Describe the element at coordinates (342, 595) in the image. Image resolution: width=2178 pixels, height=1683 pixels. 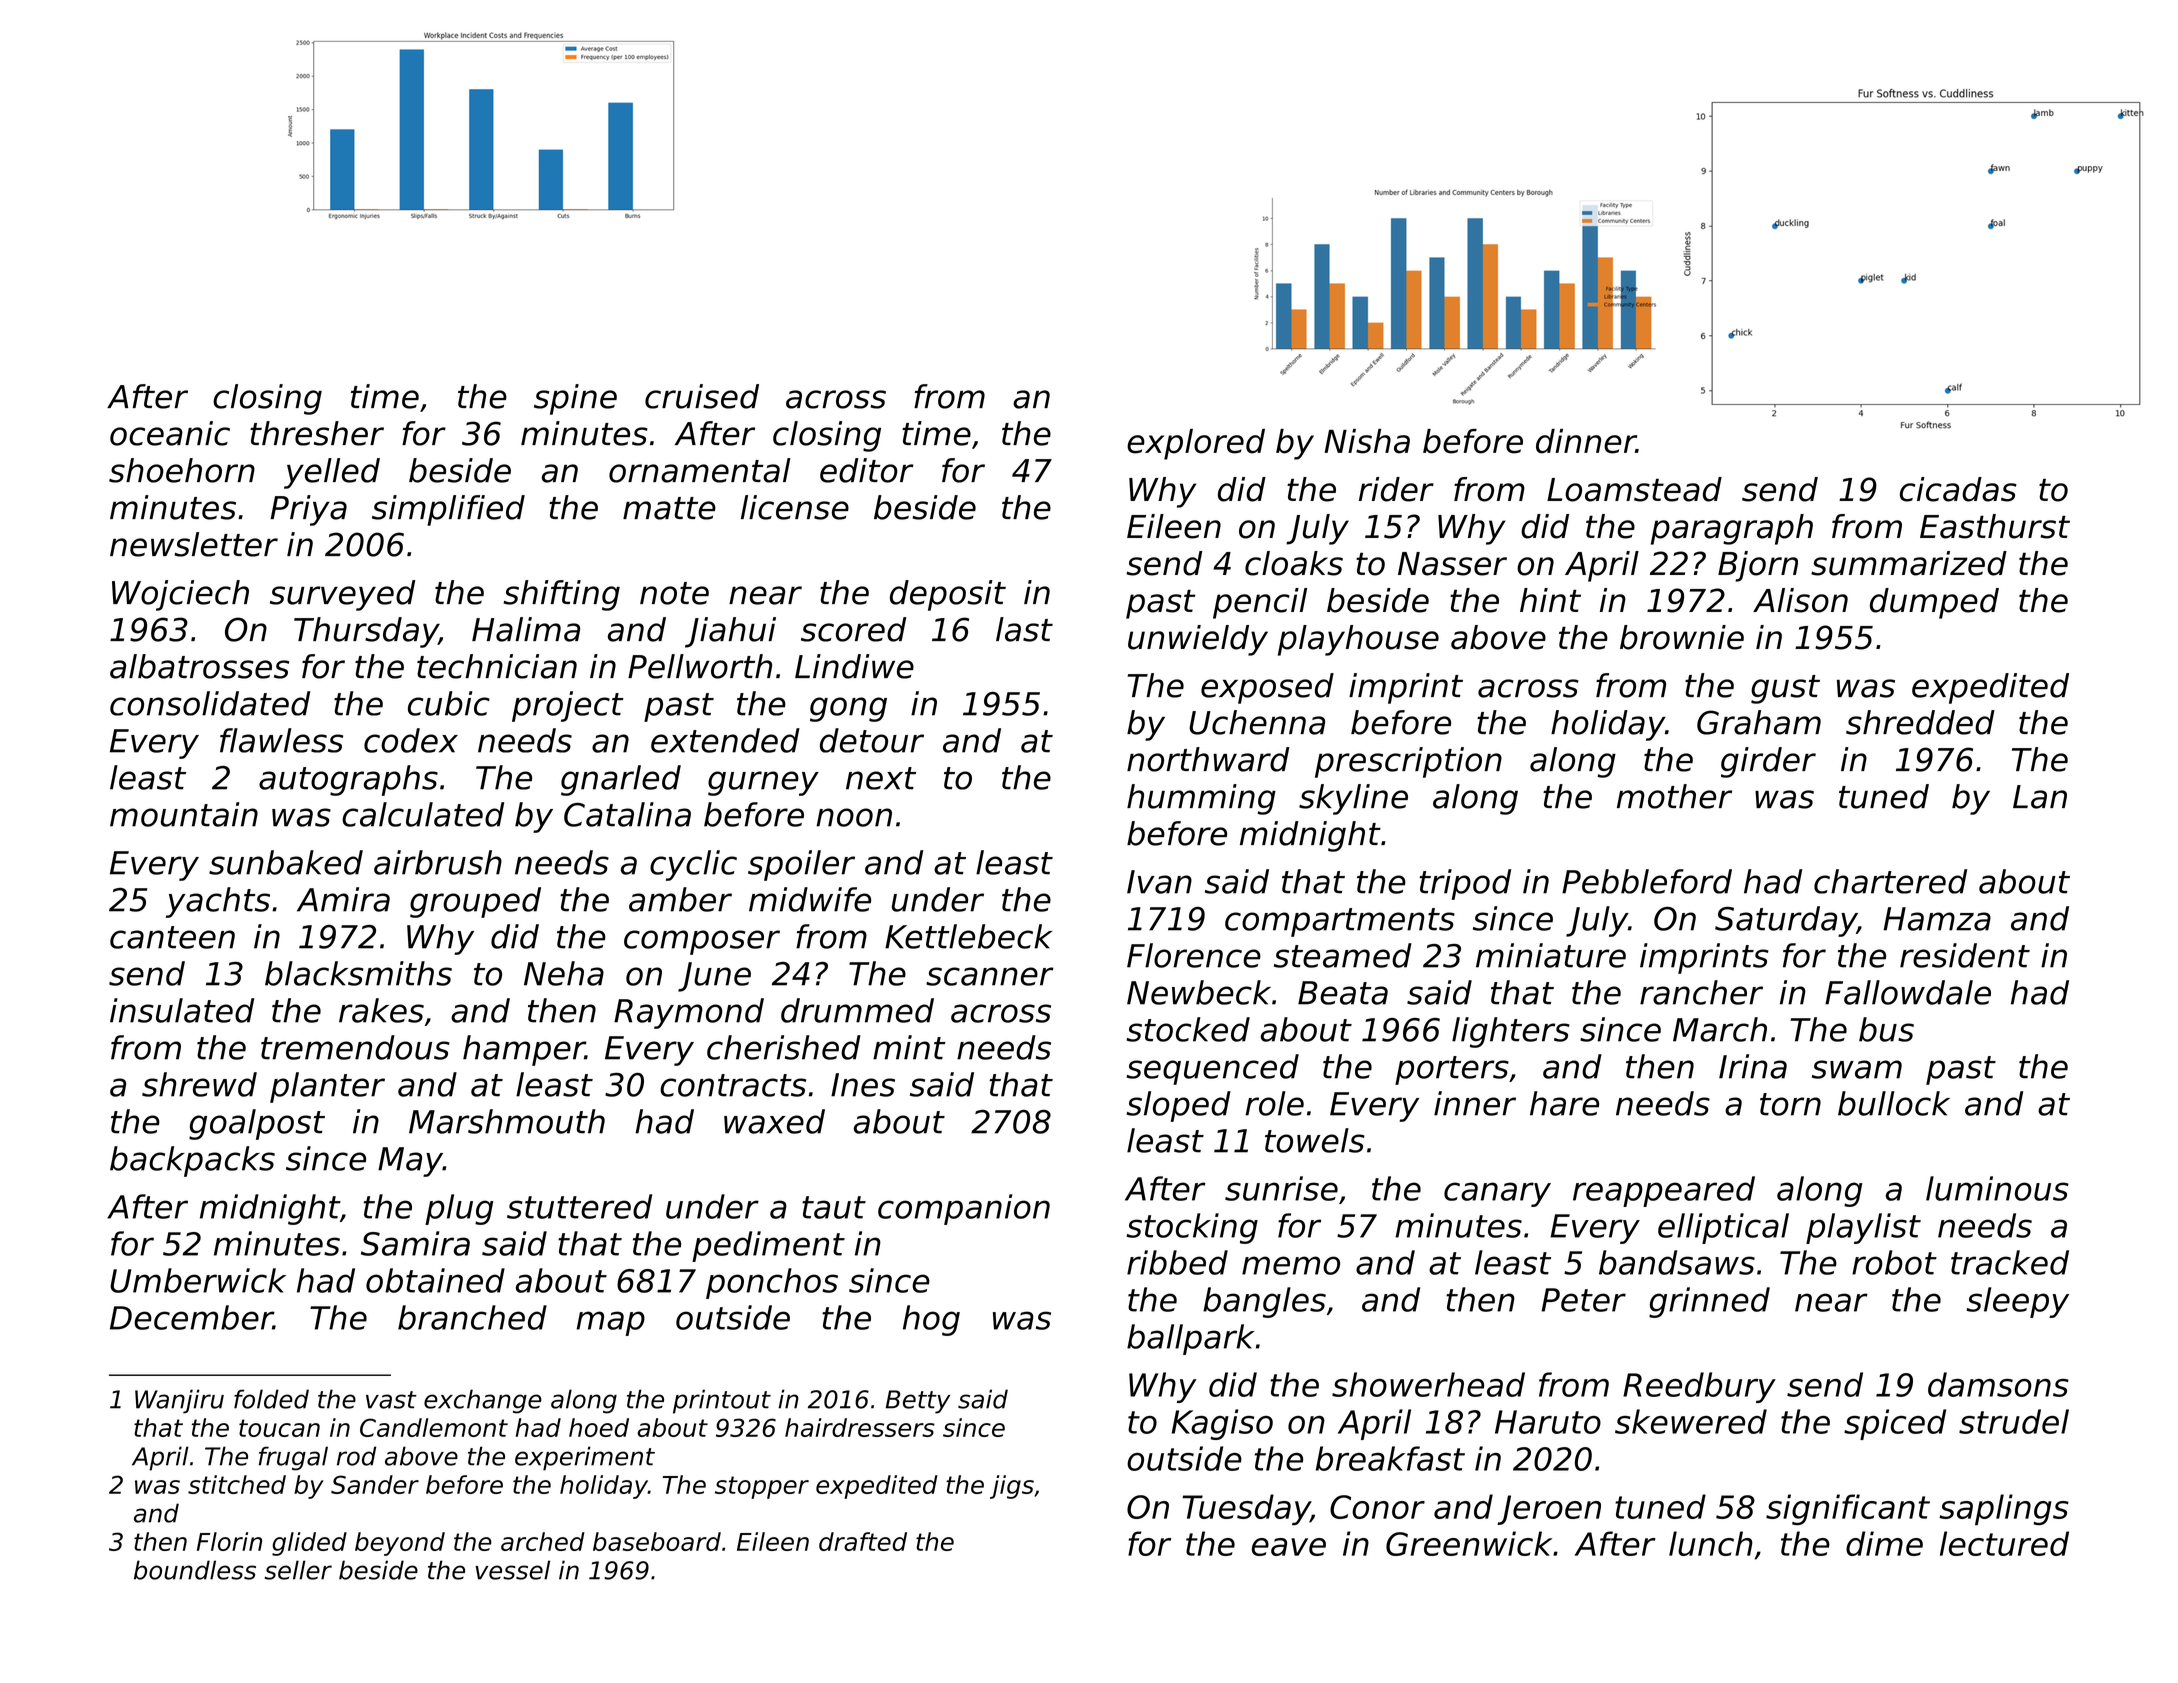
I see `surveyed` at that location.
